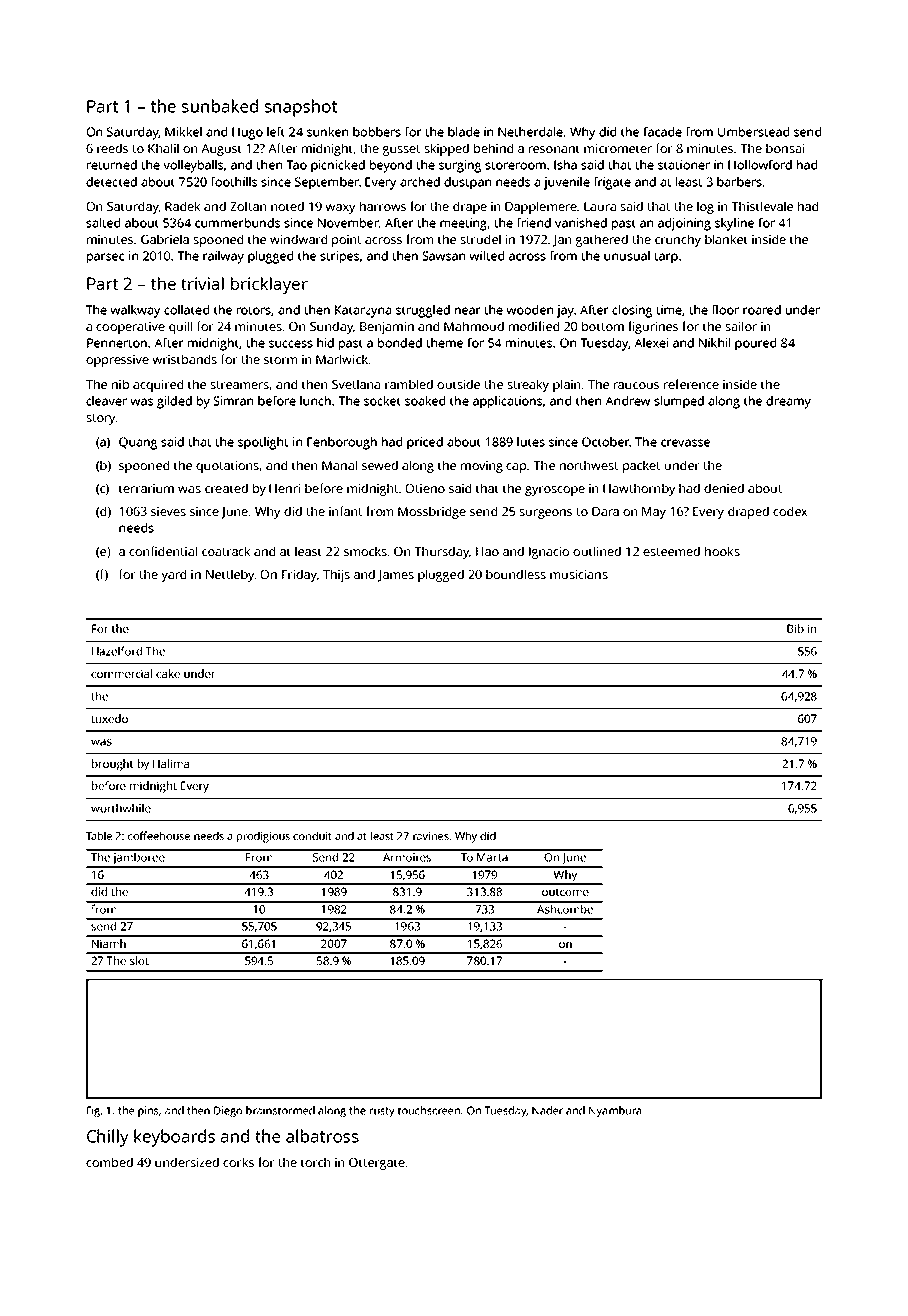 The image size is (908, 1316). I want to click on blade, so click(464, 132).
